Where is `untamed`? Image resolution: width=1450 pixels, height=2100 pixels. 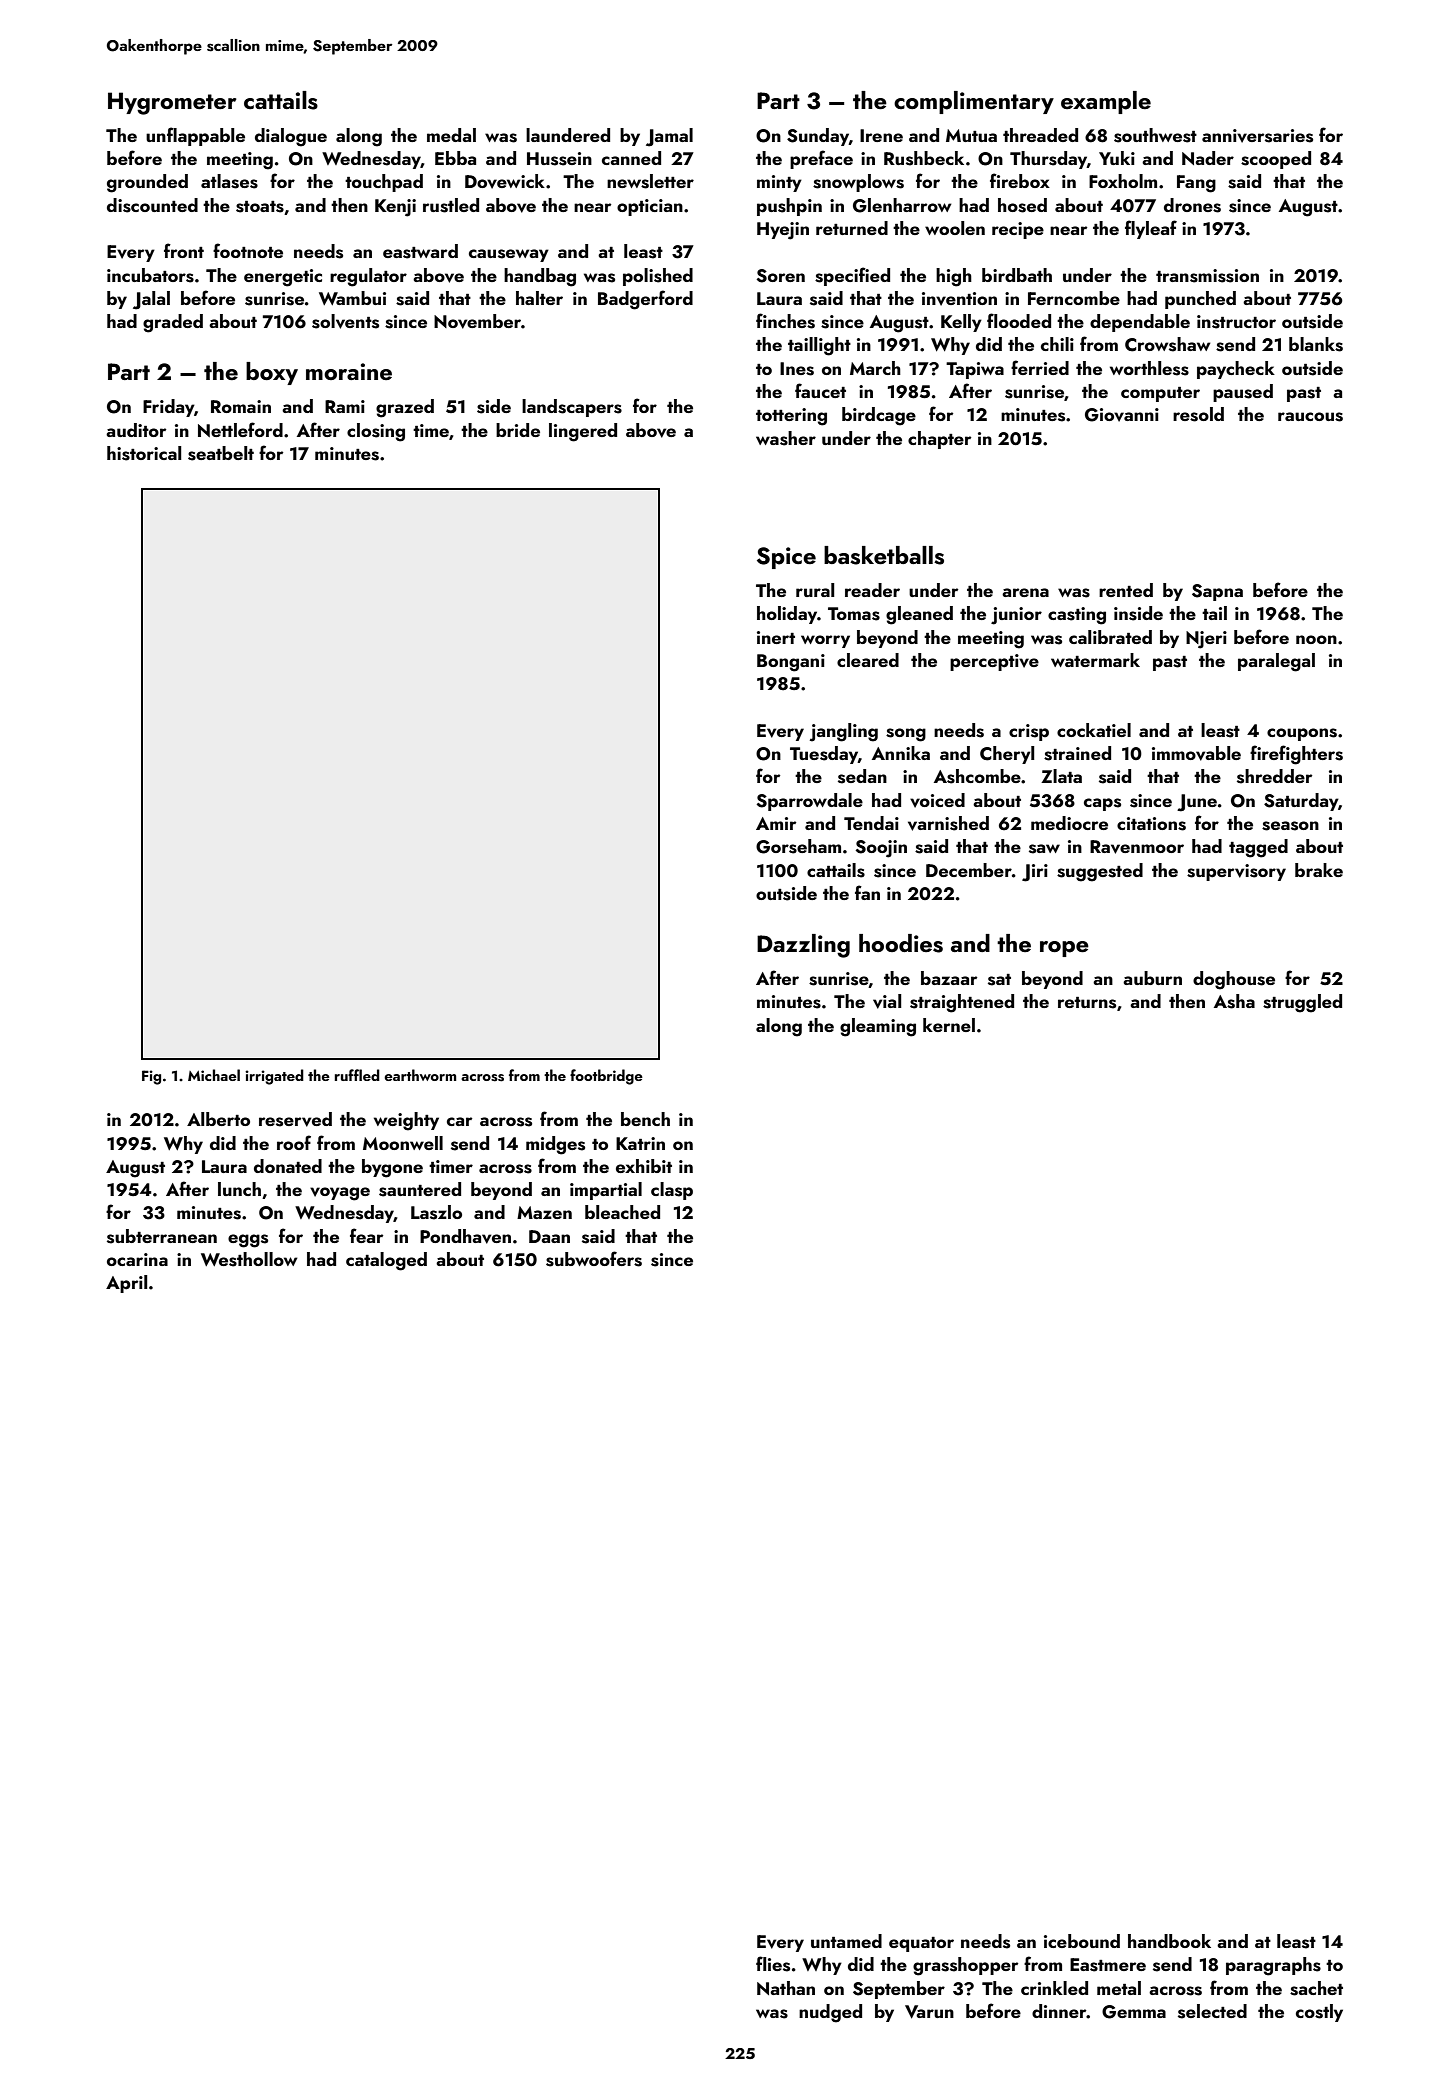 untamed is located at coordinates (846, 1941).
